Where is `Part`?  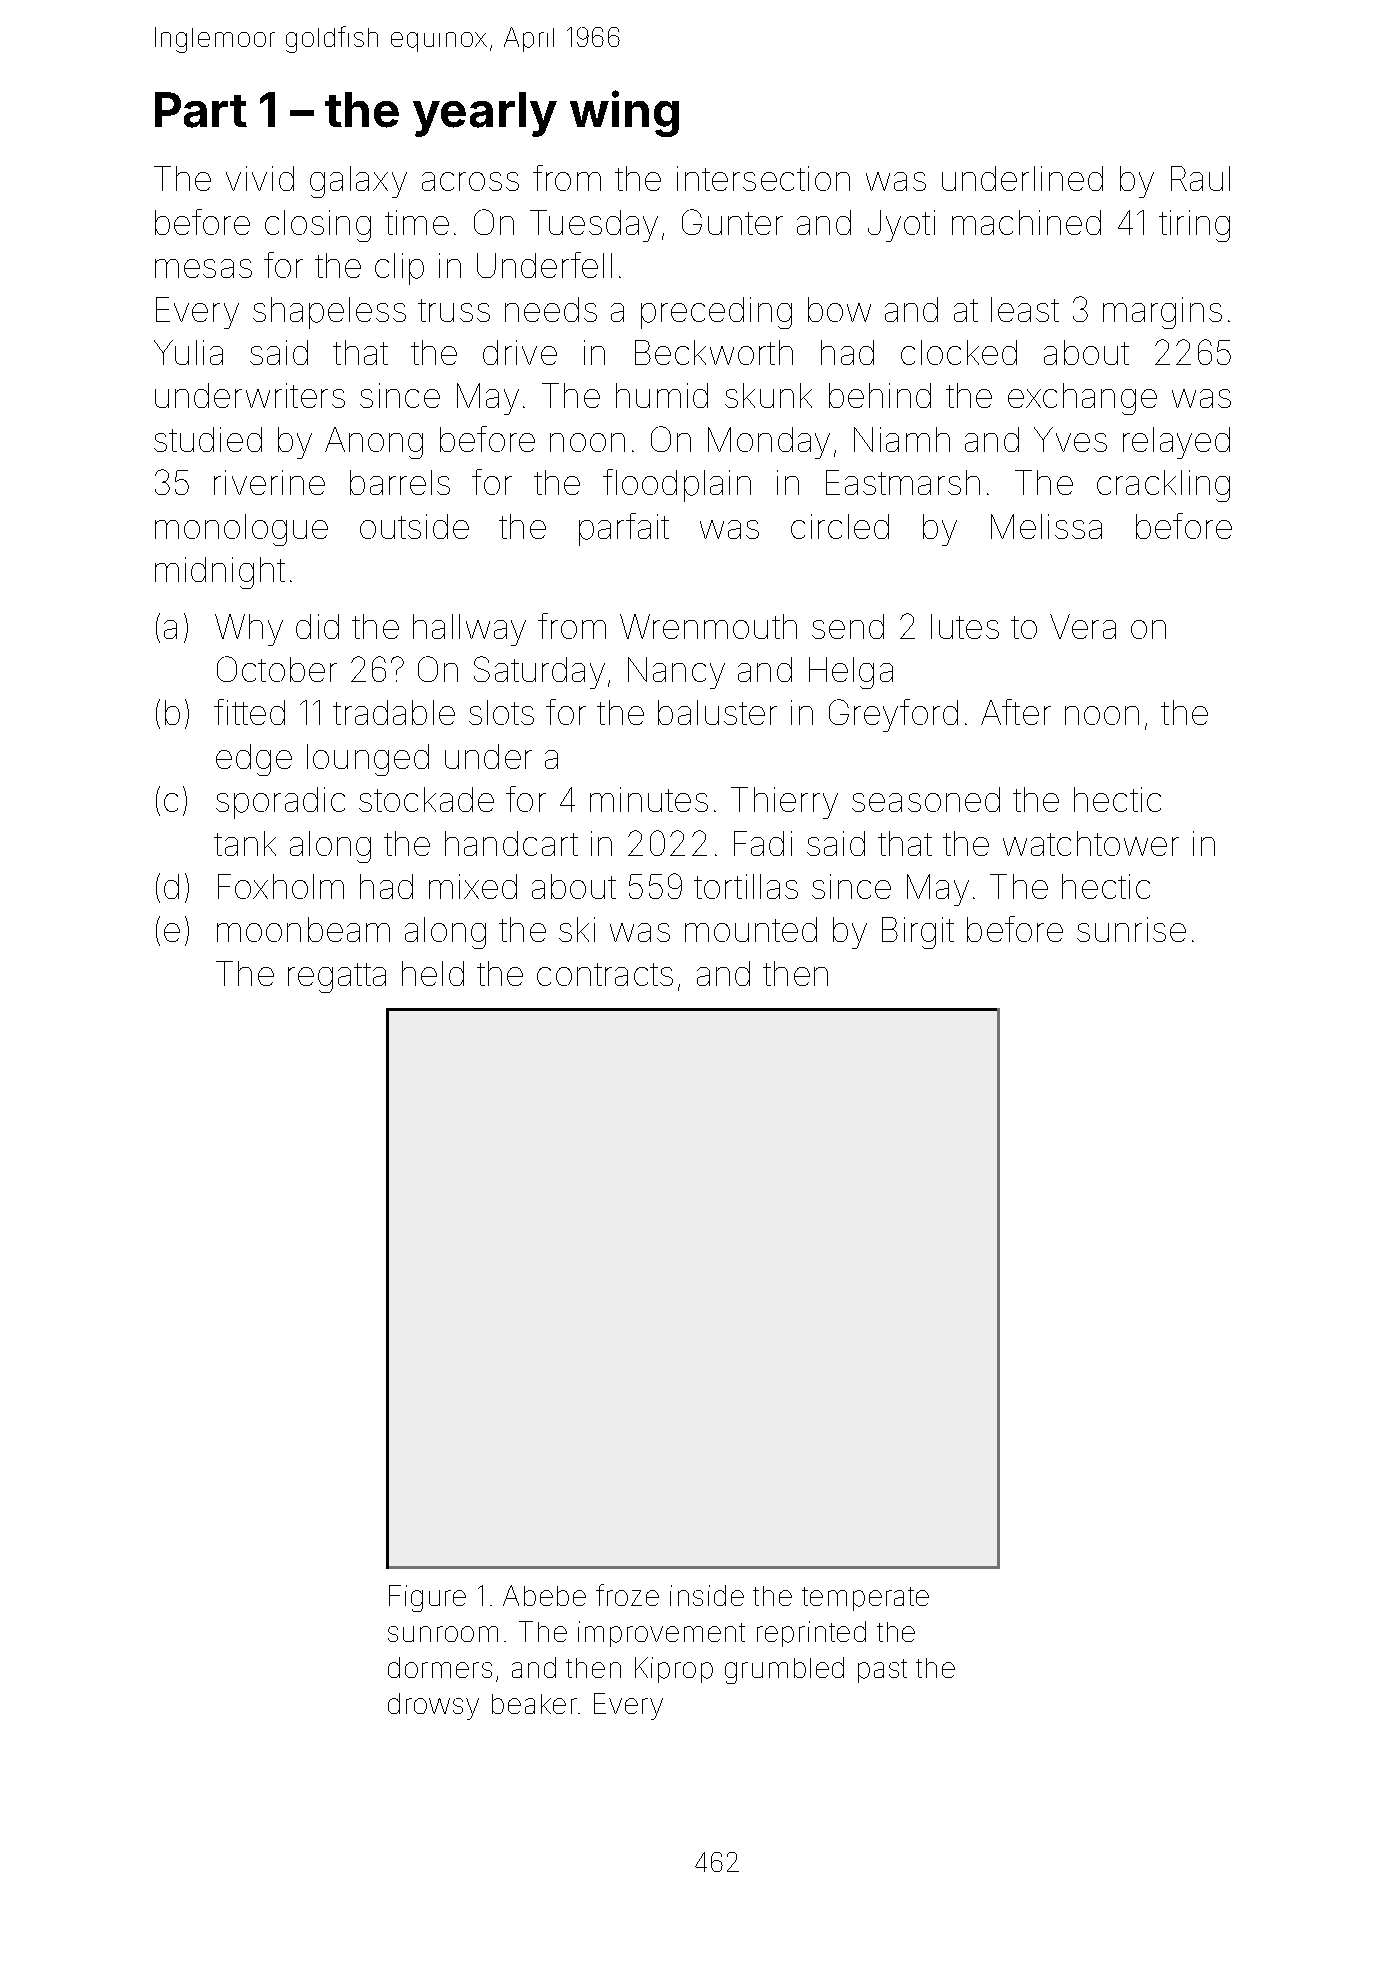 Part is located at coordinates (201, 110).
